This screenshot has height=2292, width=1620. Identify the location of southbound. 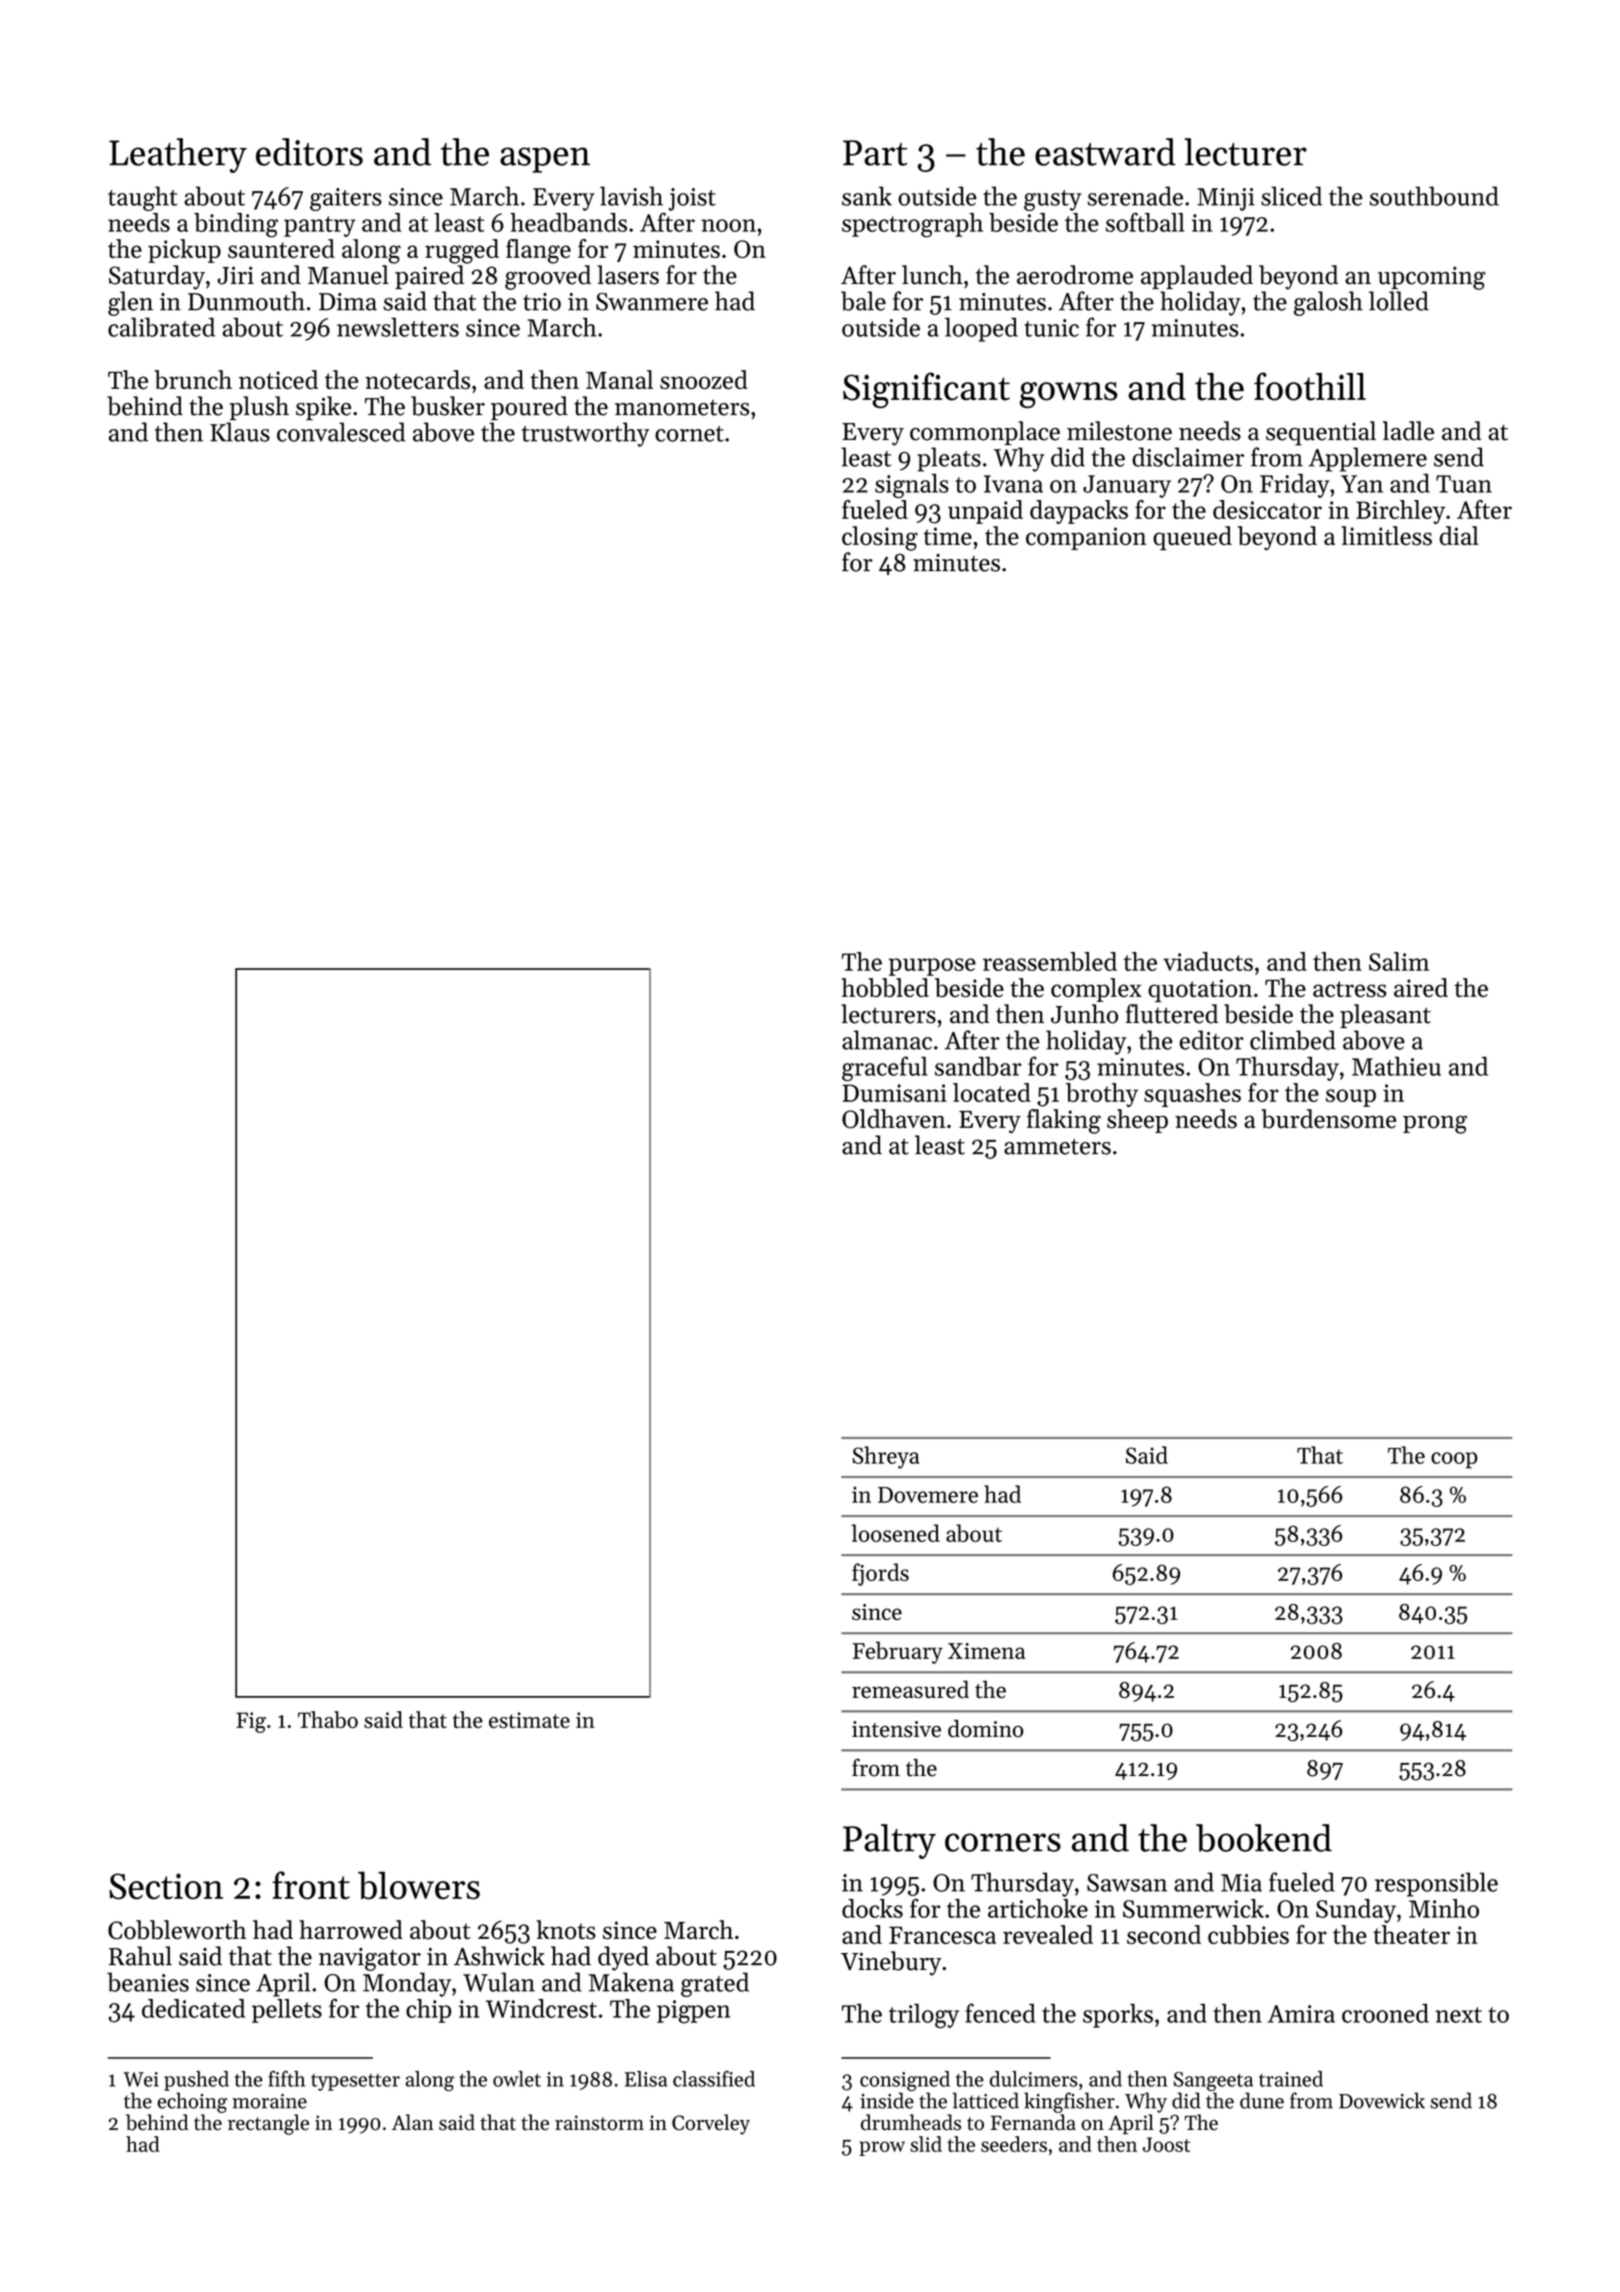
(1434, 196).
